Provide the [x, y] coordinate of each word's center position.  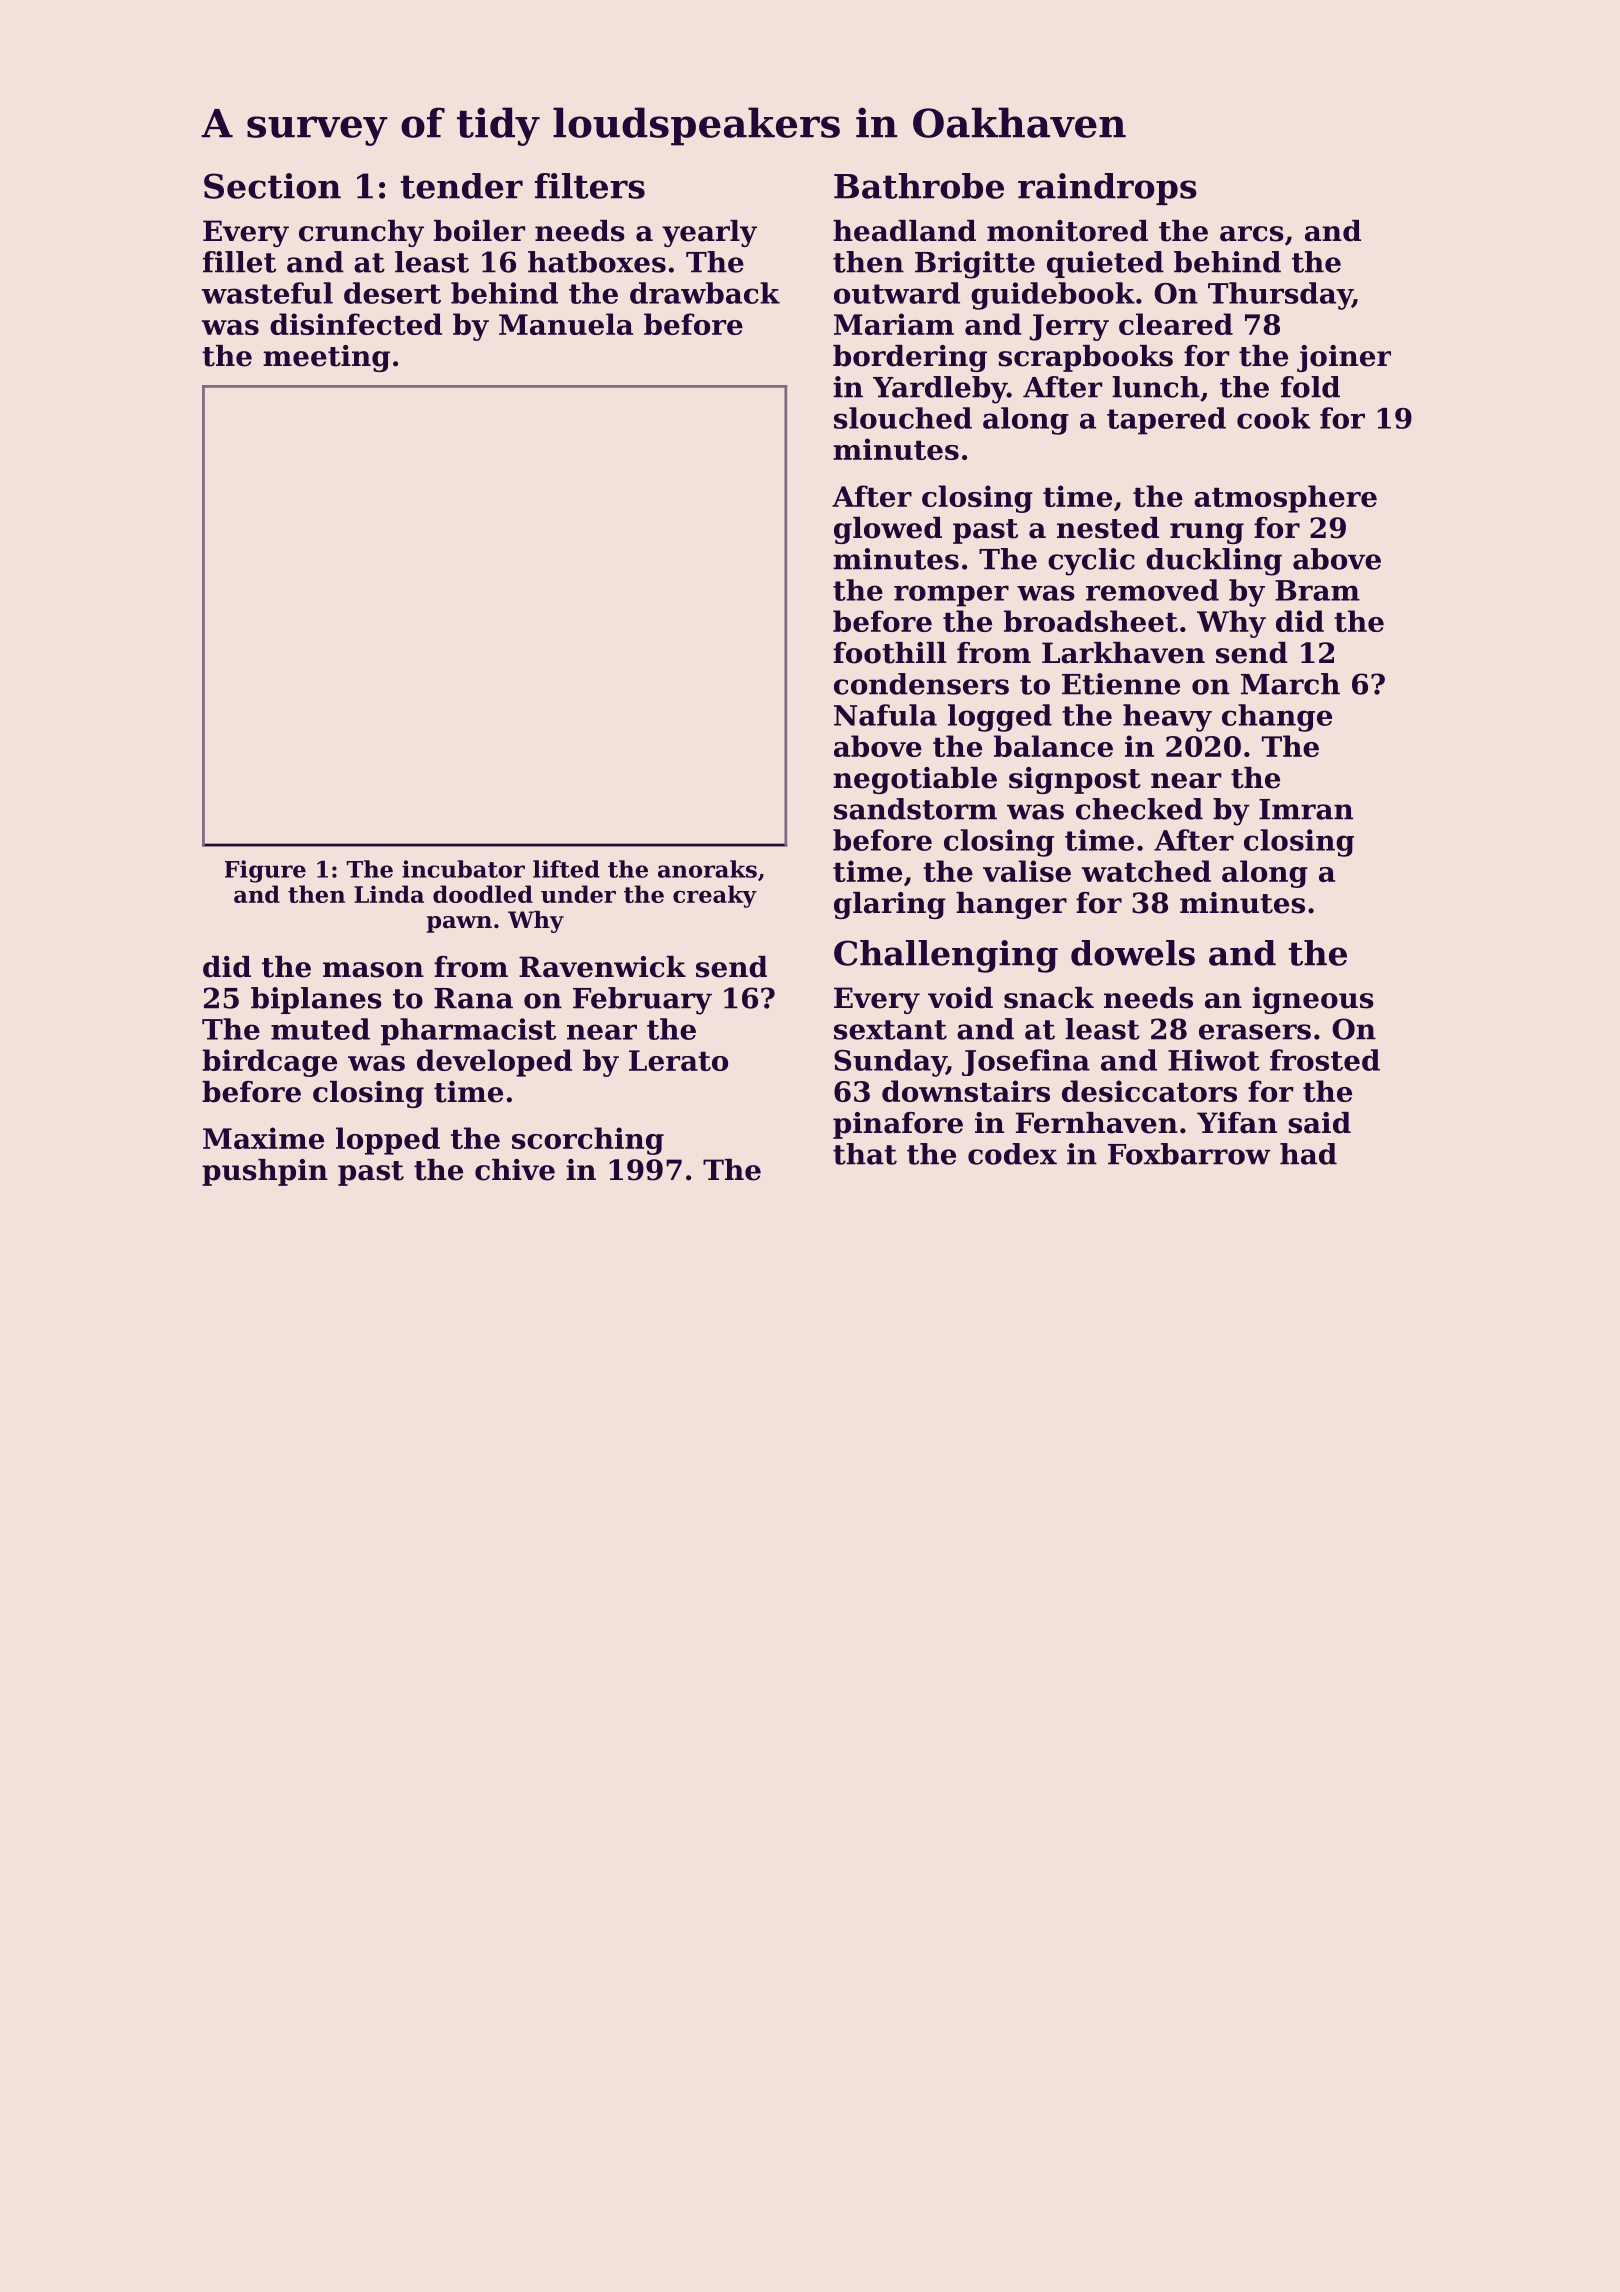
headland [904, 231]
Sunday [890, 1063]
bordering [910, 358]
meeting [326, 358]
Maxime [263, 1138]
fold [1310, 387]
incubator [463, 869]
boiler [479, 231]
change [1277, 718]
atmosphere [1285, 499]
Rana [473, 998]
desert [392, 293]
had [1308, 1154]
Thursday [1280, 296]
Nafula [885, 715]
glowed [888, 530]
